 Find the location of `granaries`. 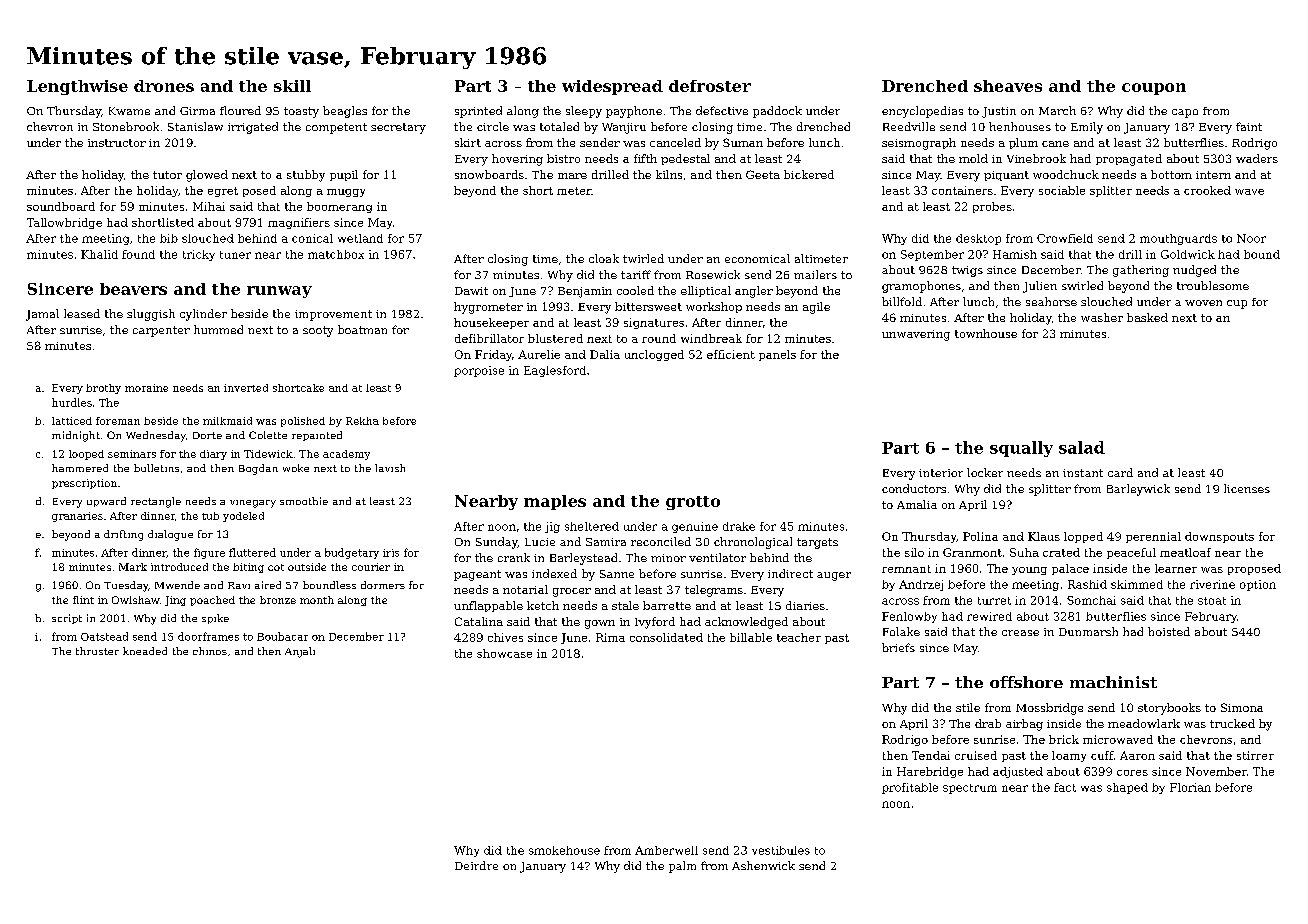

granaries is located at coordinates (77, 517).
